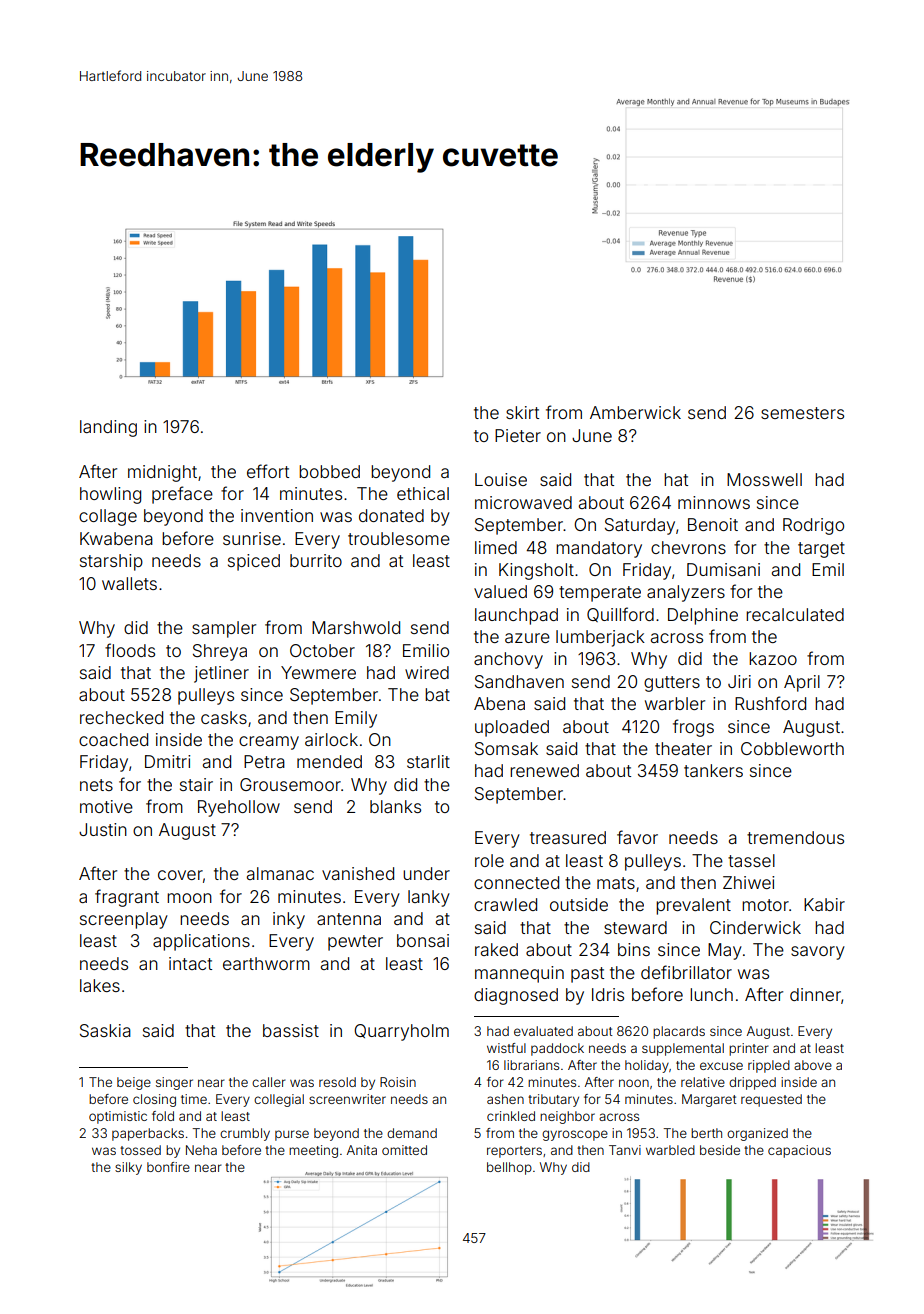  What do you see at coordinates (280, 873) in the image?
I see `almanac` at bounding box center [280, 873].
